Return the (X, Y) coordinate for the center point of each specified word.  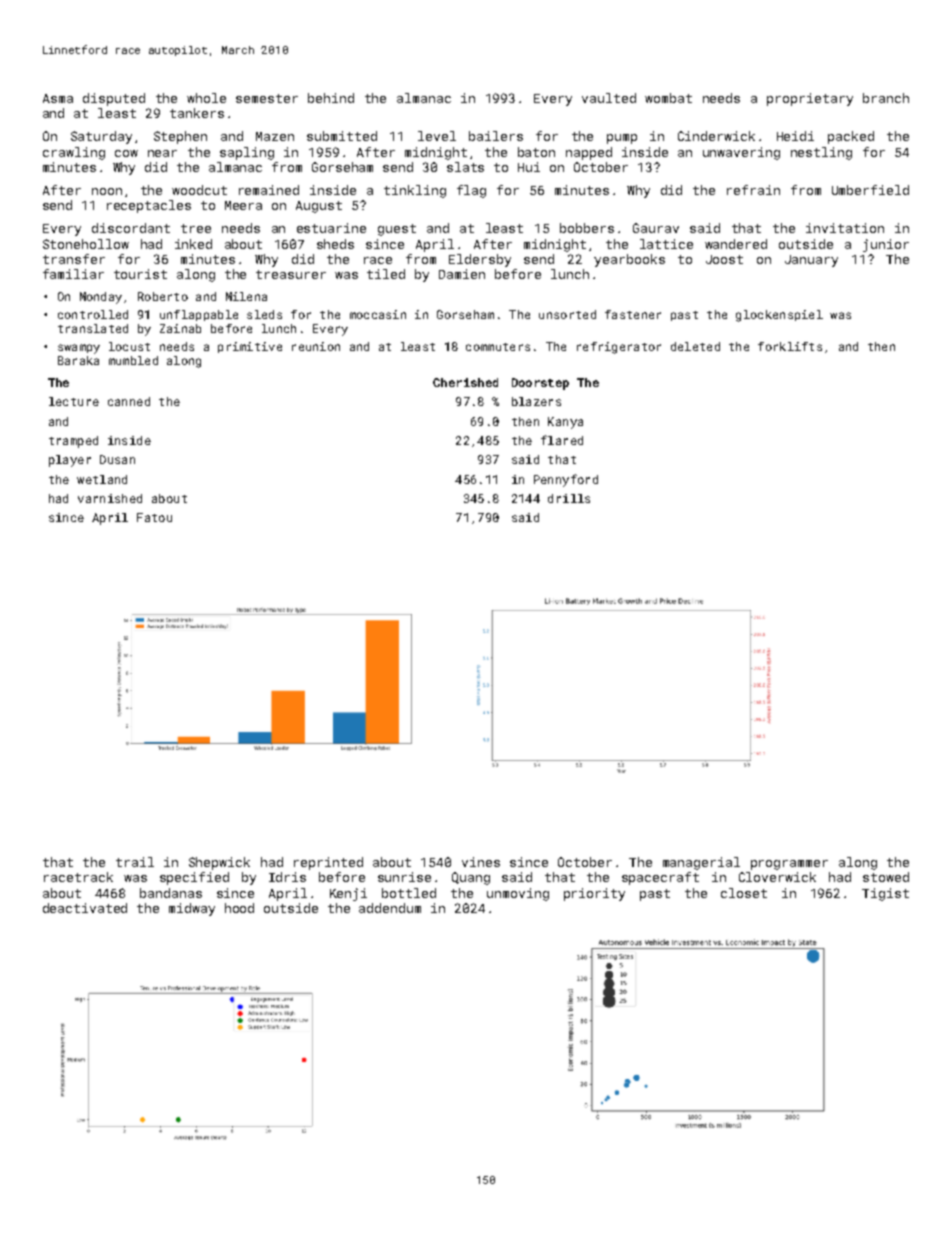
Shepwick (219, 863)
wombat (668, 98)
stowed (886, 877)
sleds (264, 314)
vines (481, 862)
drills (569, 498)
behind (331, 98)
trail (135, 862)
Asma (58, 98)
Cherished (465, 382)
